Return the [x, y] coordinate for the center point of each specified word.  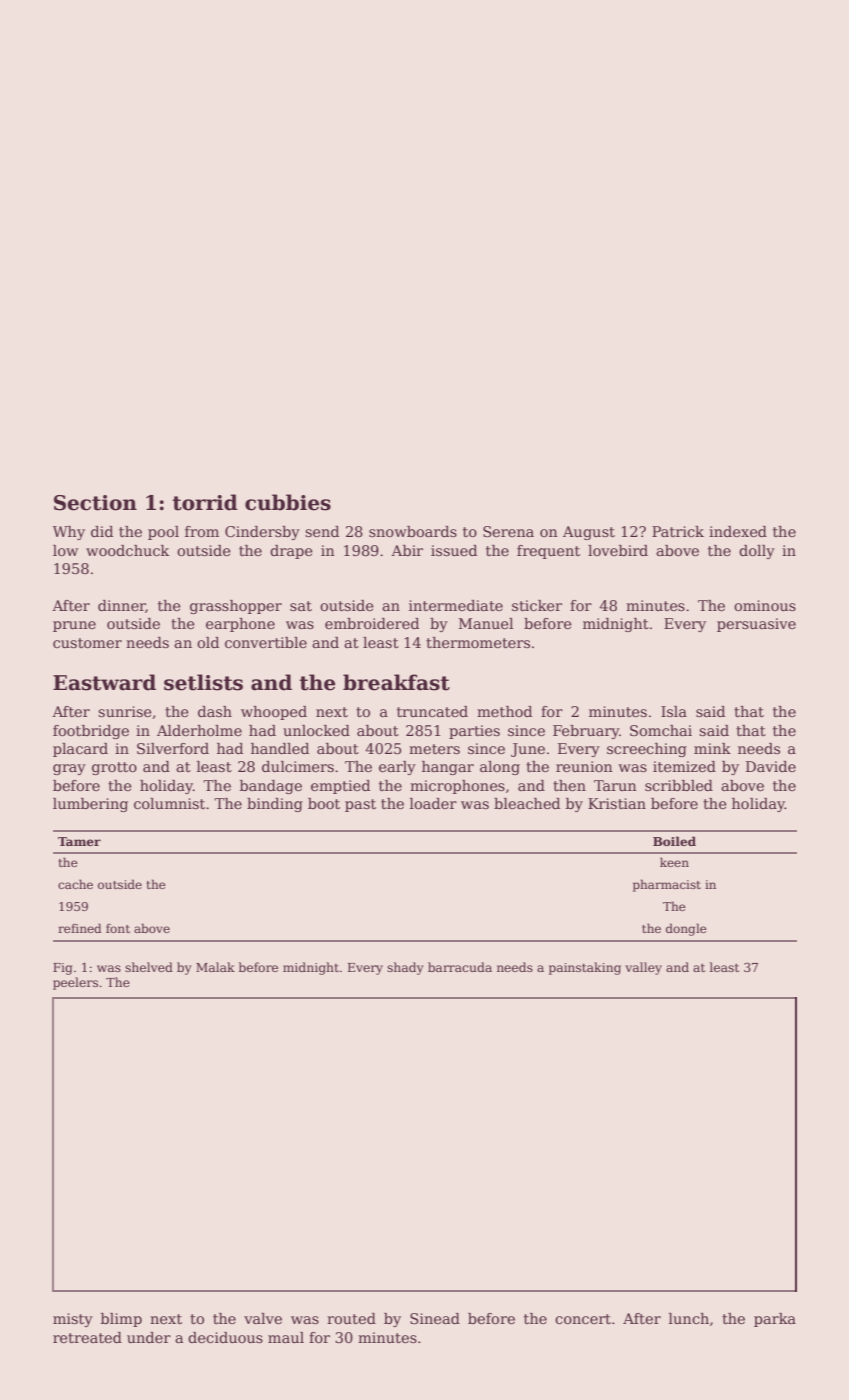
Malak [215, 967]
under [149, 1337]
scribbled [679, 785]
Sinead [435, 1318]
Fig [63, 969]
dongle [686, 929]
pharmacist [667, 885]
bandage [271, 787]
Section [95, 503]
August [589, 533]
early [397, 768]
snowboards [413, 531]
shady [405, 968]
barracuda [460, 967]
